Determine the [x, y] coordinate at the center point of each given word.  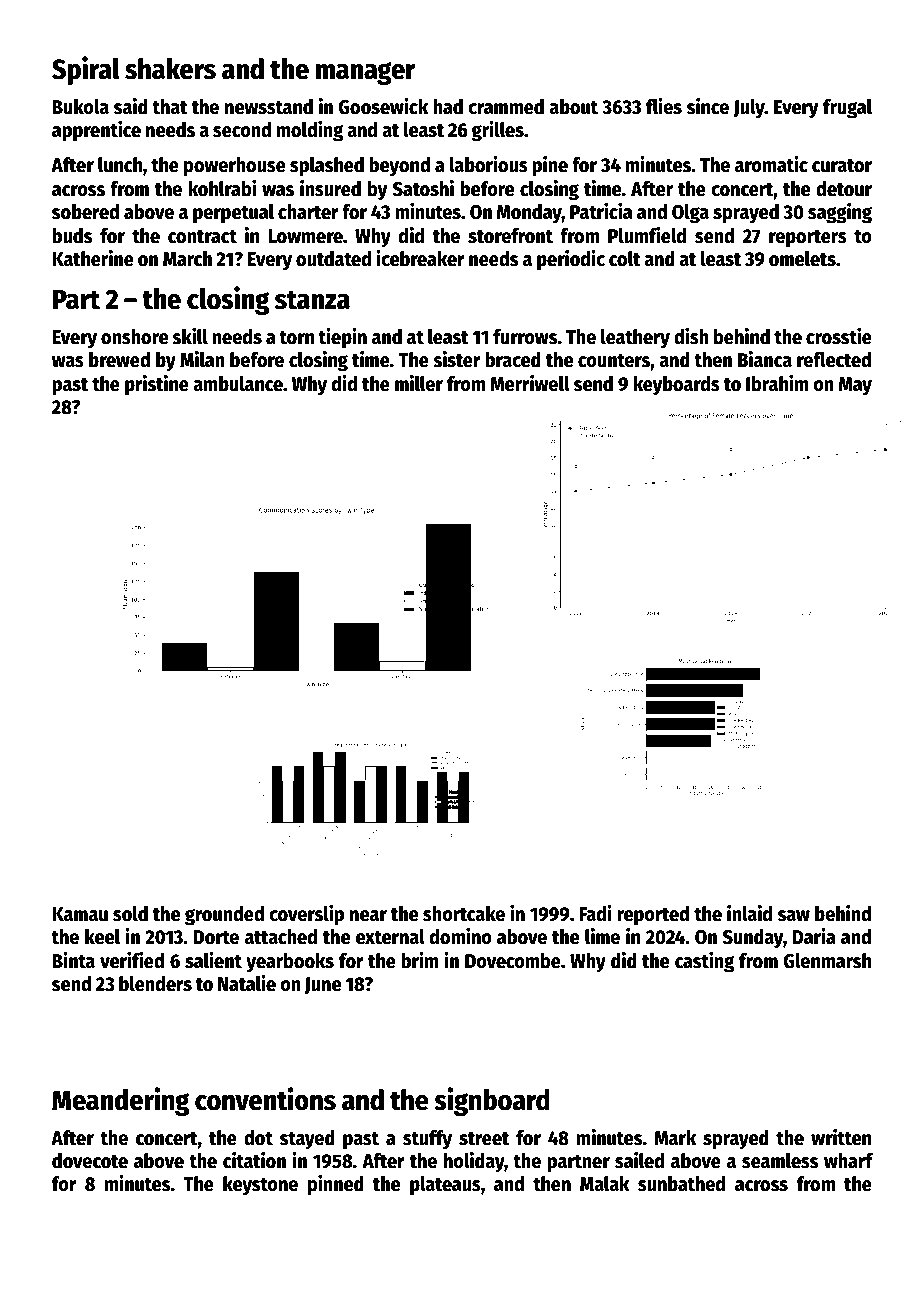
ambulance [238, 384]
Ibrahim [777, 383]
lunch [120, 165]
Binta [73, 960]
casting [704, 962]
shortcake [464, 914]
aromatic [771, 164]
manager [366, 73]
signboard [492, 1101]
